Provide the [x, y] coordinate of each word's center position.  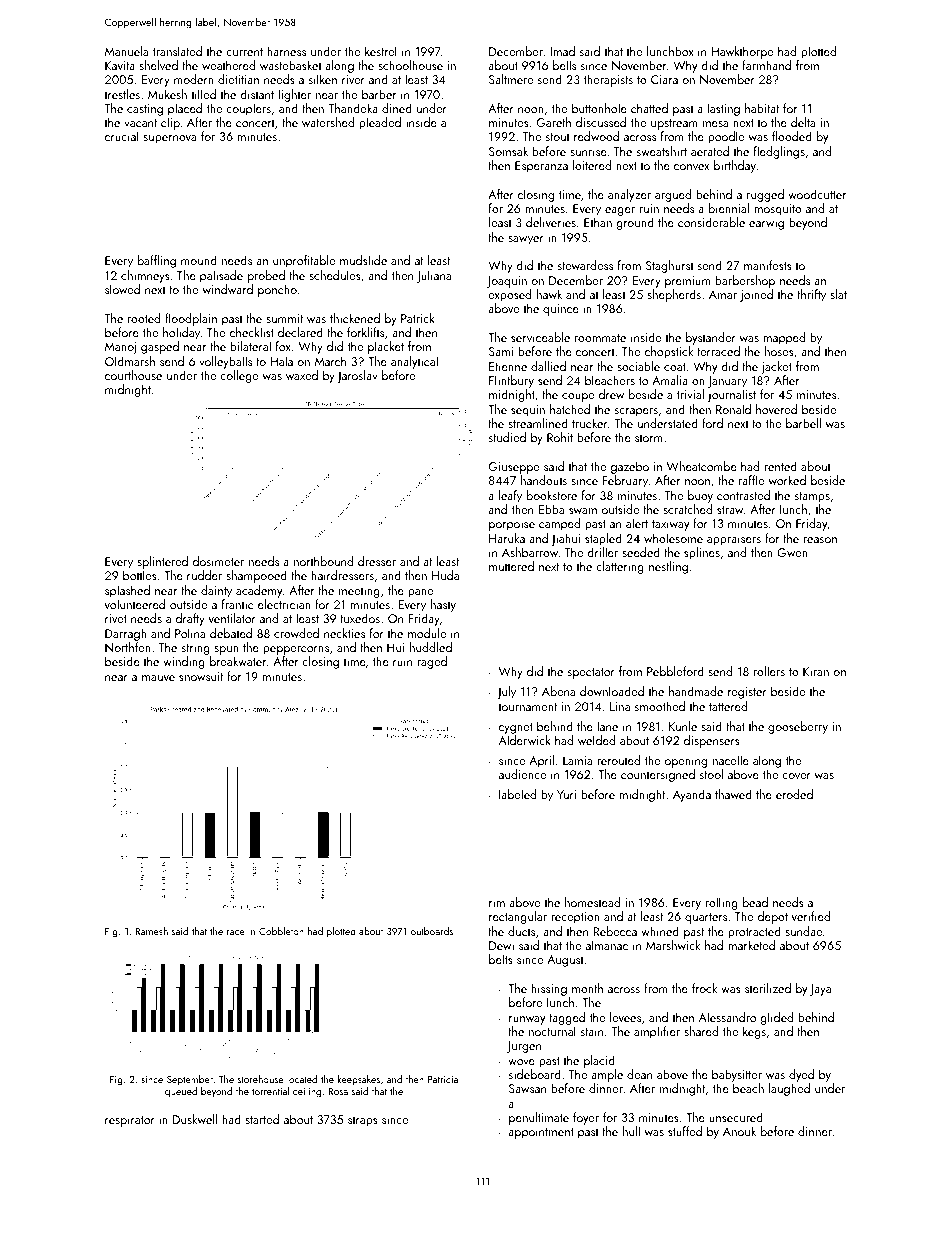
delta [803, 122]
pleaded [380, 123]
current [244, 52]
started [262, 1119]
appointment [541, 1133]
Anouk [739, 1131]
